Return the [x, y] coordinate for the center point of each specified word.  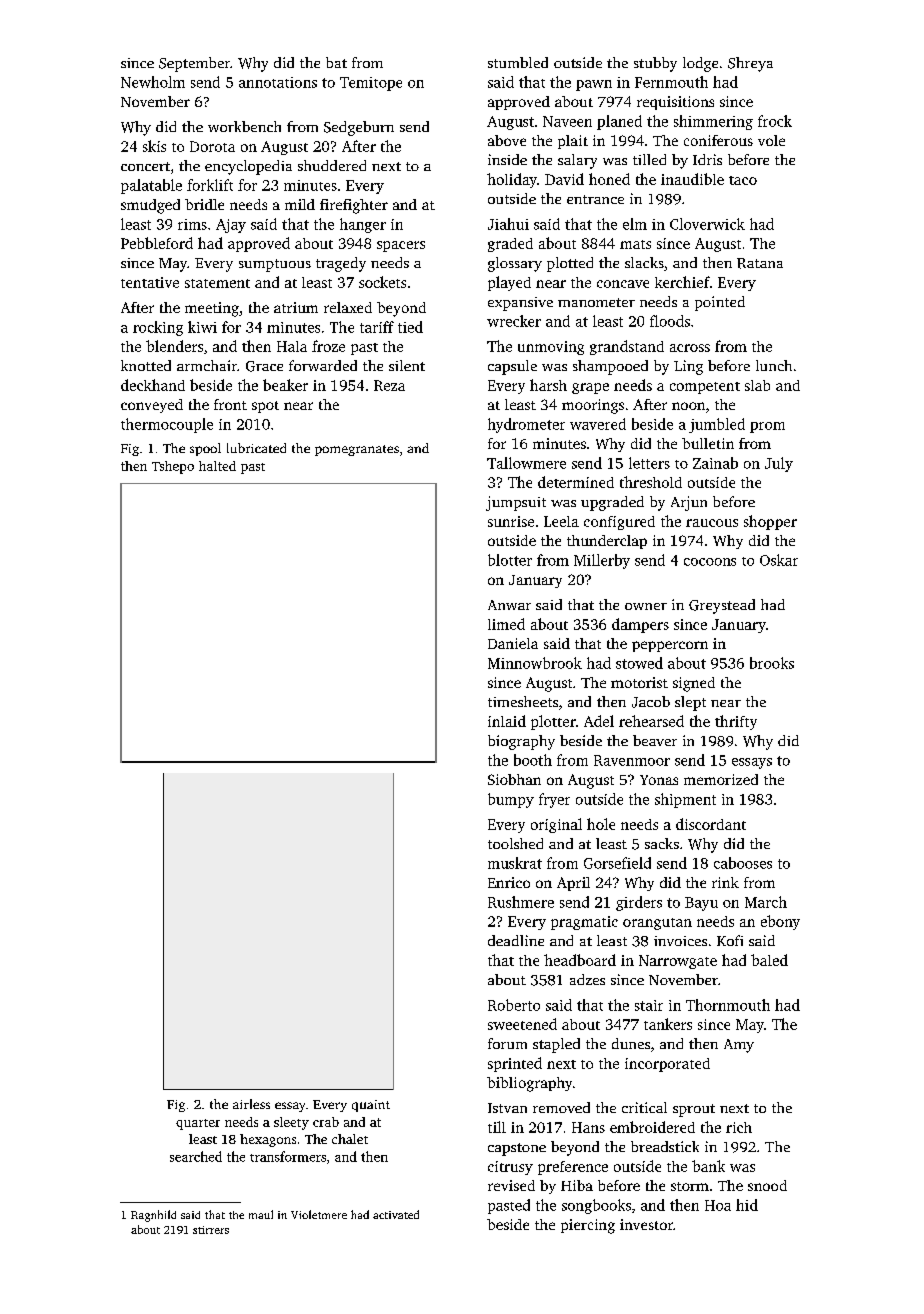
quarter [198, 1124]
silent [407, 365]
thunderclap [607, 542]
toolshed [515, 843]
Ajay [231, 226]
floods [670, 321]
